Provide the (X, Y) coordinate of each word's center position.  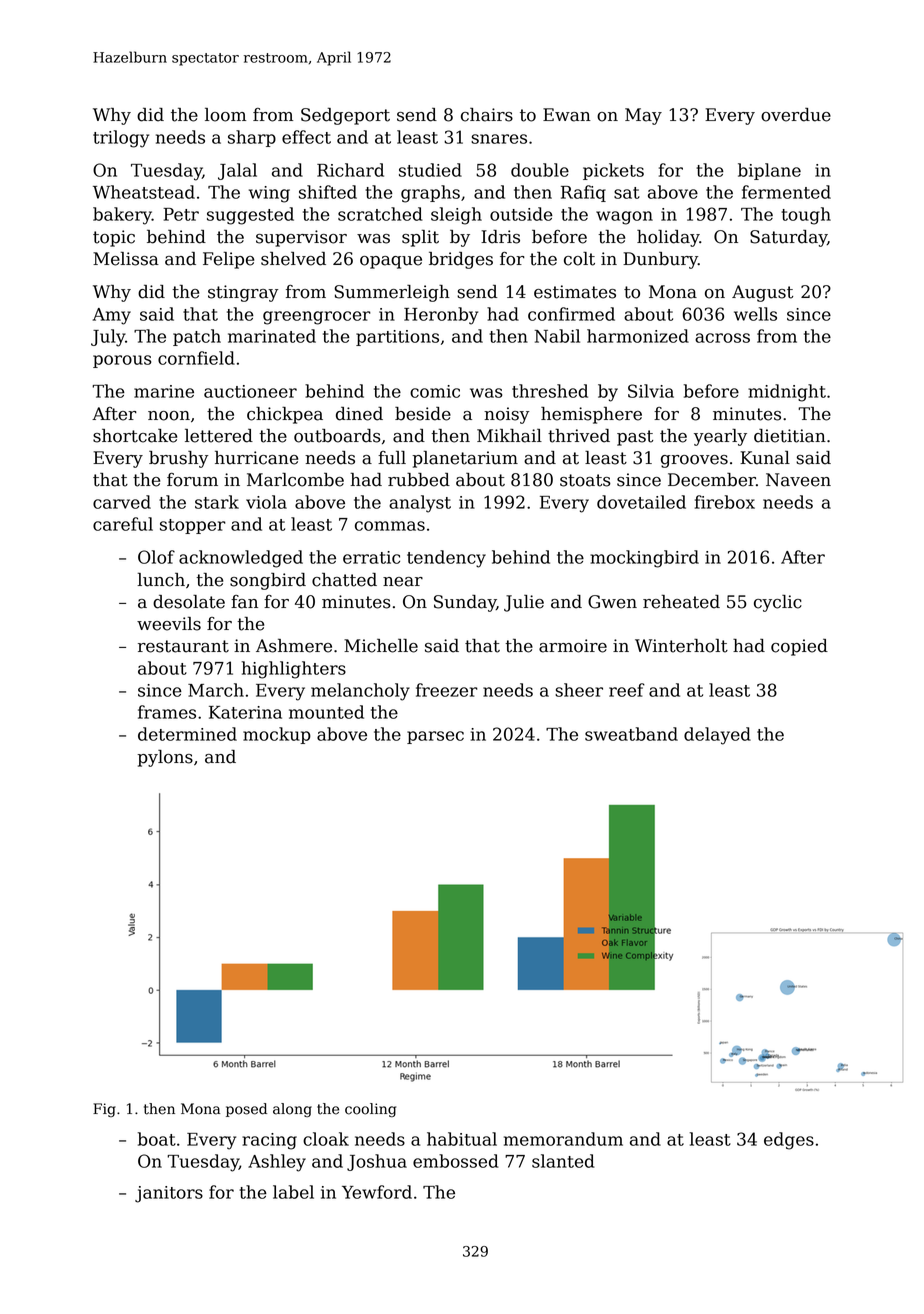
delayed (717, 736)
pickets (613, 171)
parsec (435, 737)
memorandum (563, 1139)
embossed (456, 1161)
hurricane (256, 458)
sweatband (631, 734)
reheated (681, 602)
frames (167, 712)
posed (246, 1110)
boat (157, 1139)
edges (789, 1141)
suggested (250, 216)
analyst (420, 504)
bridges (461, 260)
